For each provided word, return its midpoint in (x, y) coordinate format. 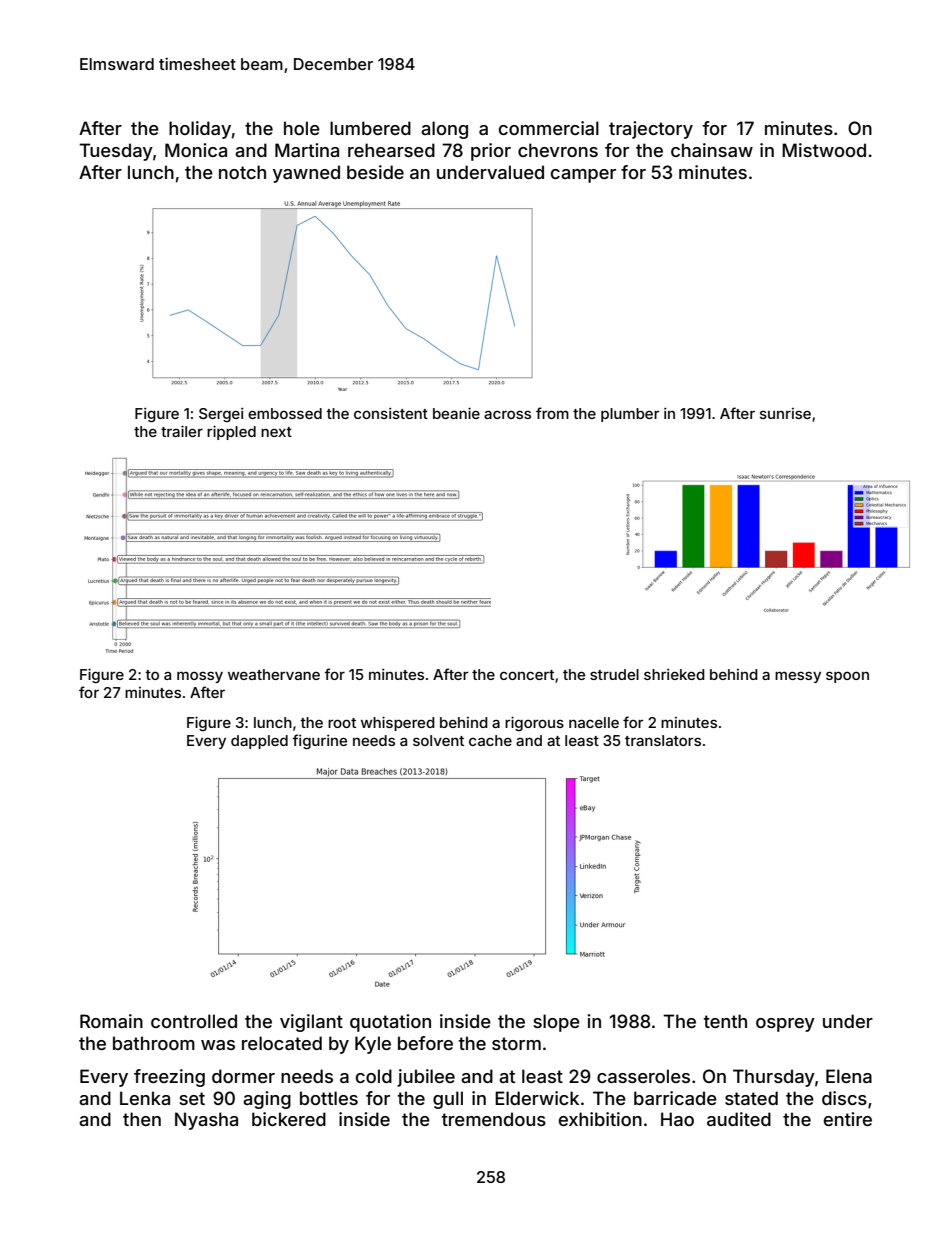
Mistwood (824, 150)
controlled (194, 1021)
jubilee (426, 1078)
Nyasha (206, 1121)
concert (527, 675)
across (507, 414)
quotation (390, 1023)
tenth (725, 1021)
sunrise (785, 413)
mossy (200, 677)
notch (242, 172)
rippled (231, 432)
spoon (847, 677)
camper (583, 176)
